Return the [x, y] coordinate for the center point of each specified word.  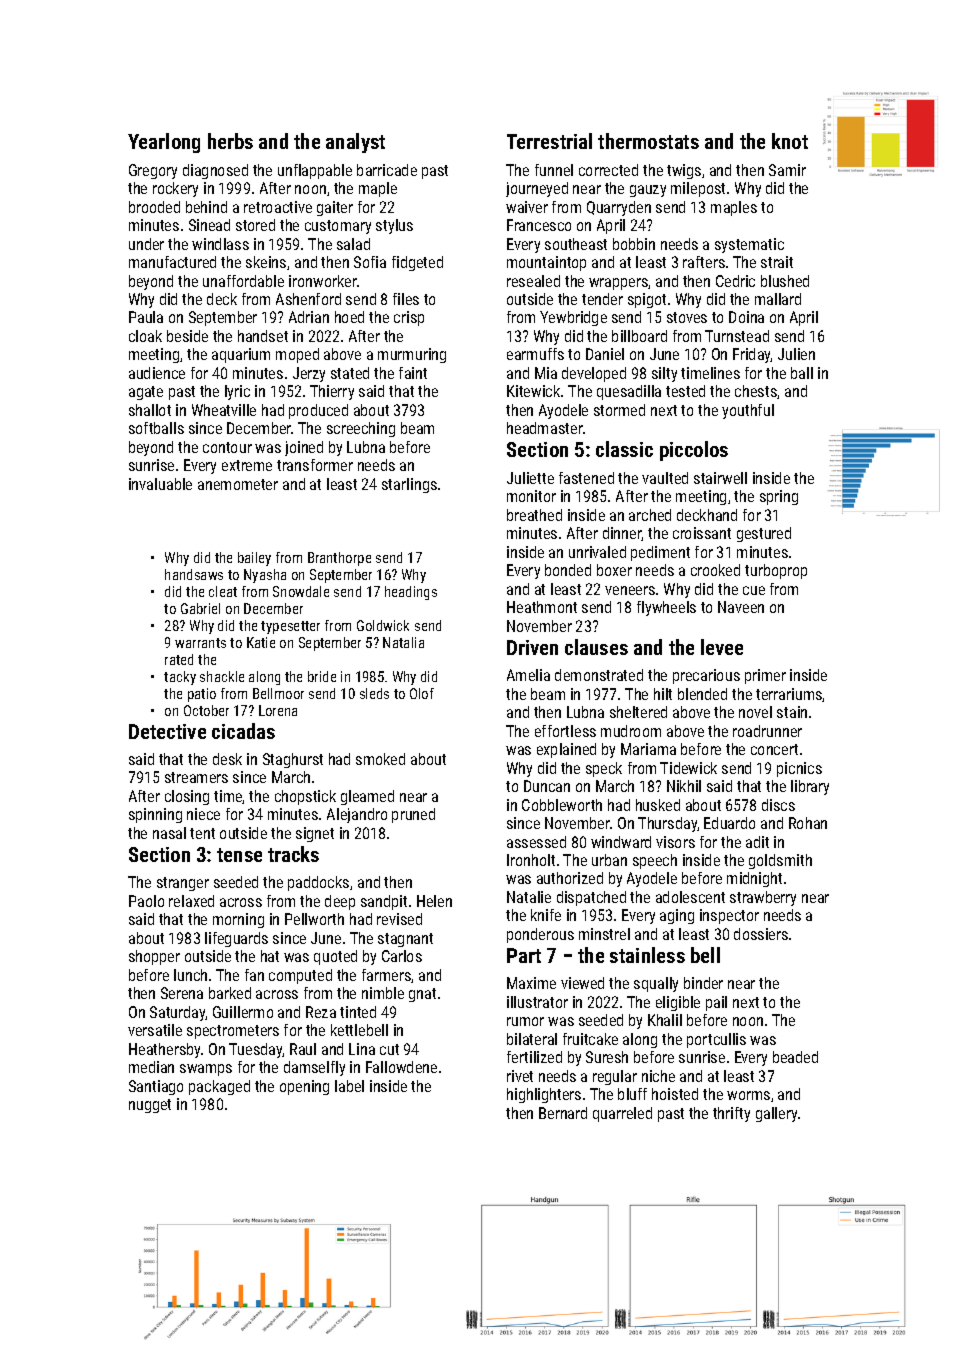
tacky [180, 678]
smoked [380, 759]
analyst [355, 143]
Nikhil [684, 786]
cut [389, 1049]
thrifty [731, 1114]
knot [790, 141]
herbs [230, 141]
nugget [150, 1106]
